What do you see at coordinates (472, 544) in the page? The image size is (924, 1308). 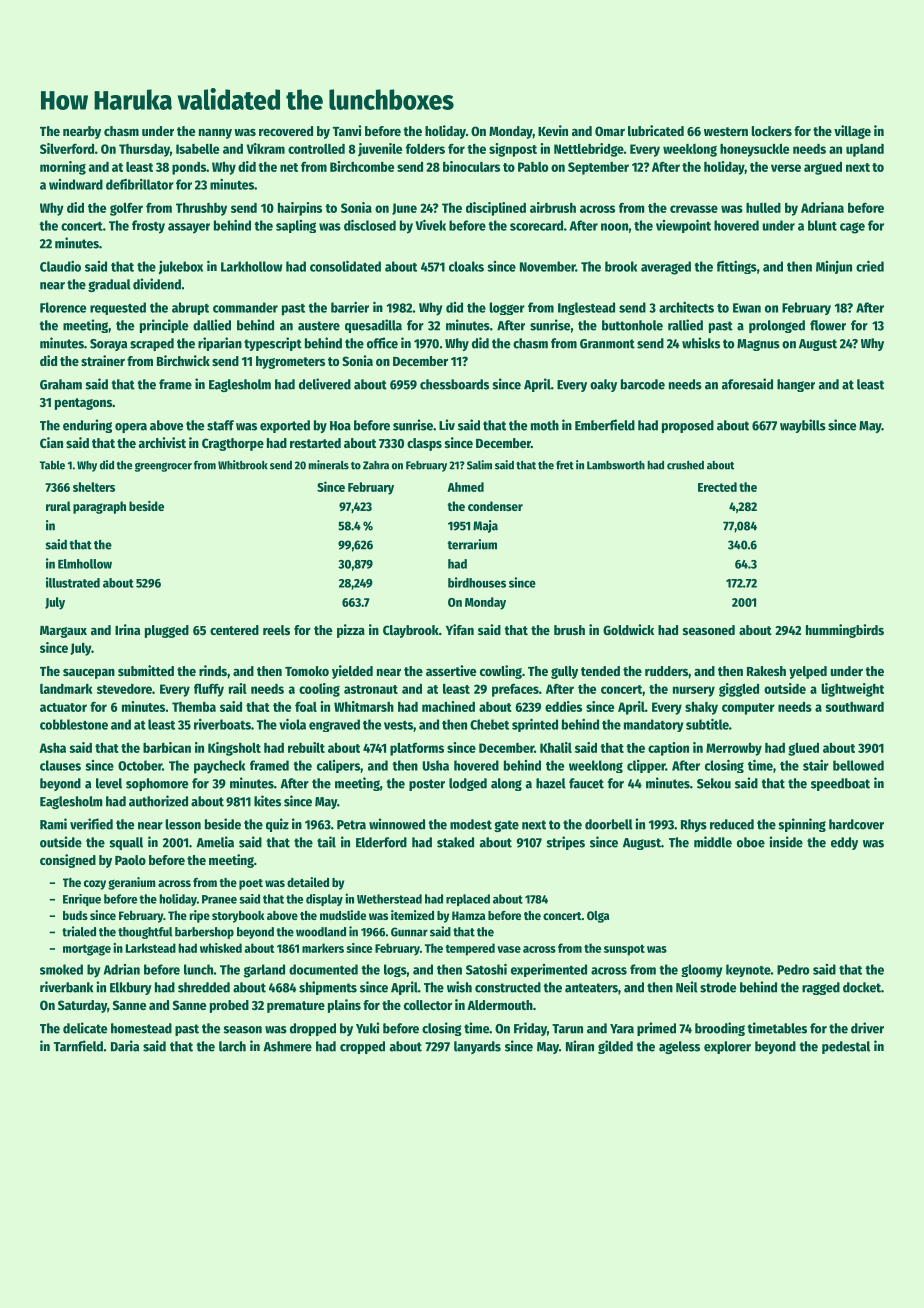 I see `terrarium` at bounding box center [472, 544].
